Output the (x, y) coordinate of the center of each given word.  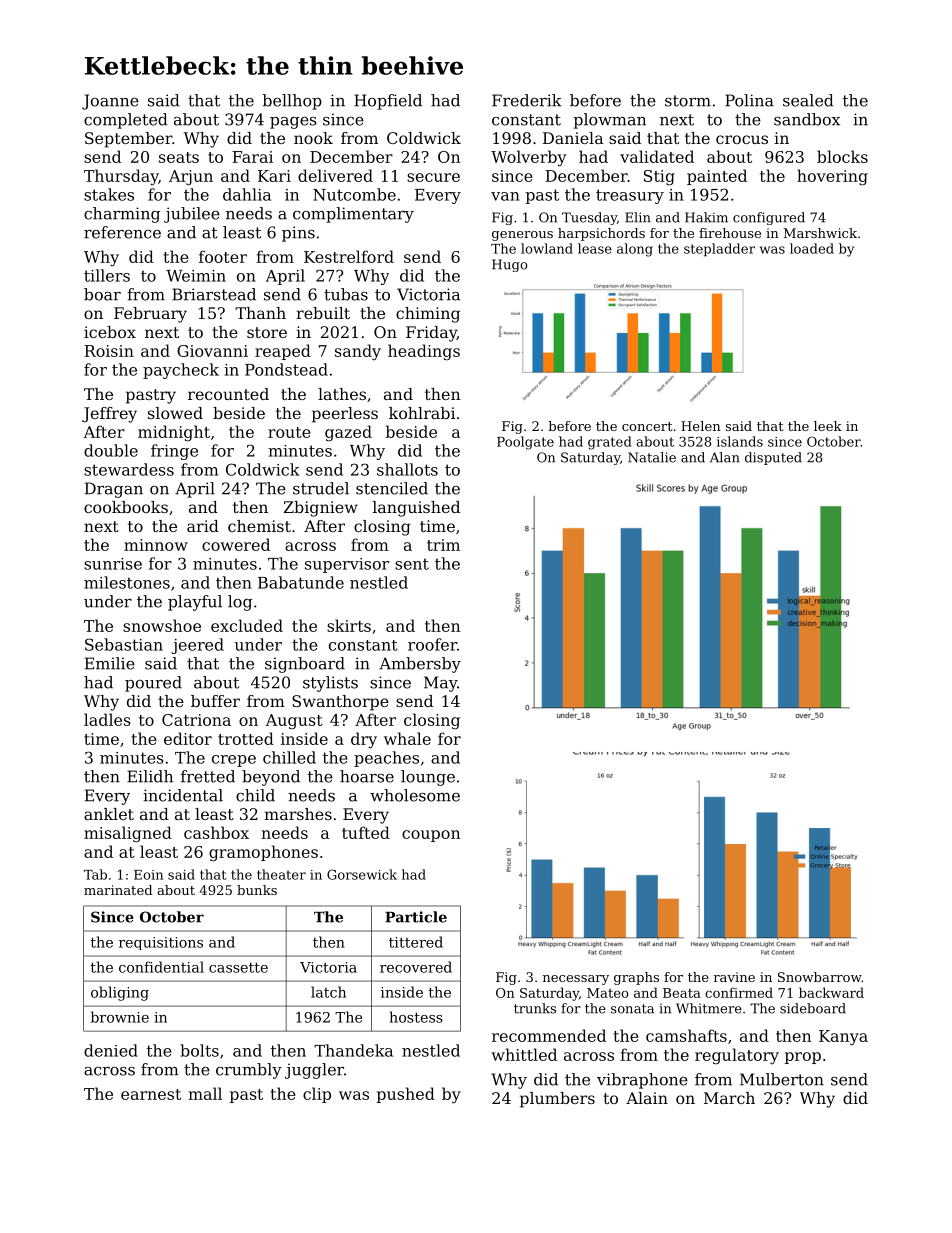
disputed (773, 458)
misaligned (128, 834)
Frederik (527, 100)
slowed (175, 413)
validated (657, 156)
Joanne (110, 102)
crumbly (249, 1071)
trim (443, 545)
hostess (416, 1017)
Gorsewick (362, 874)
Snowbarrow (820, 977)
